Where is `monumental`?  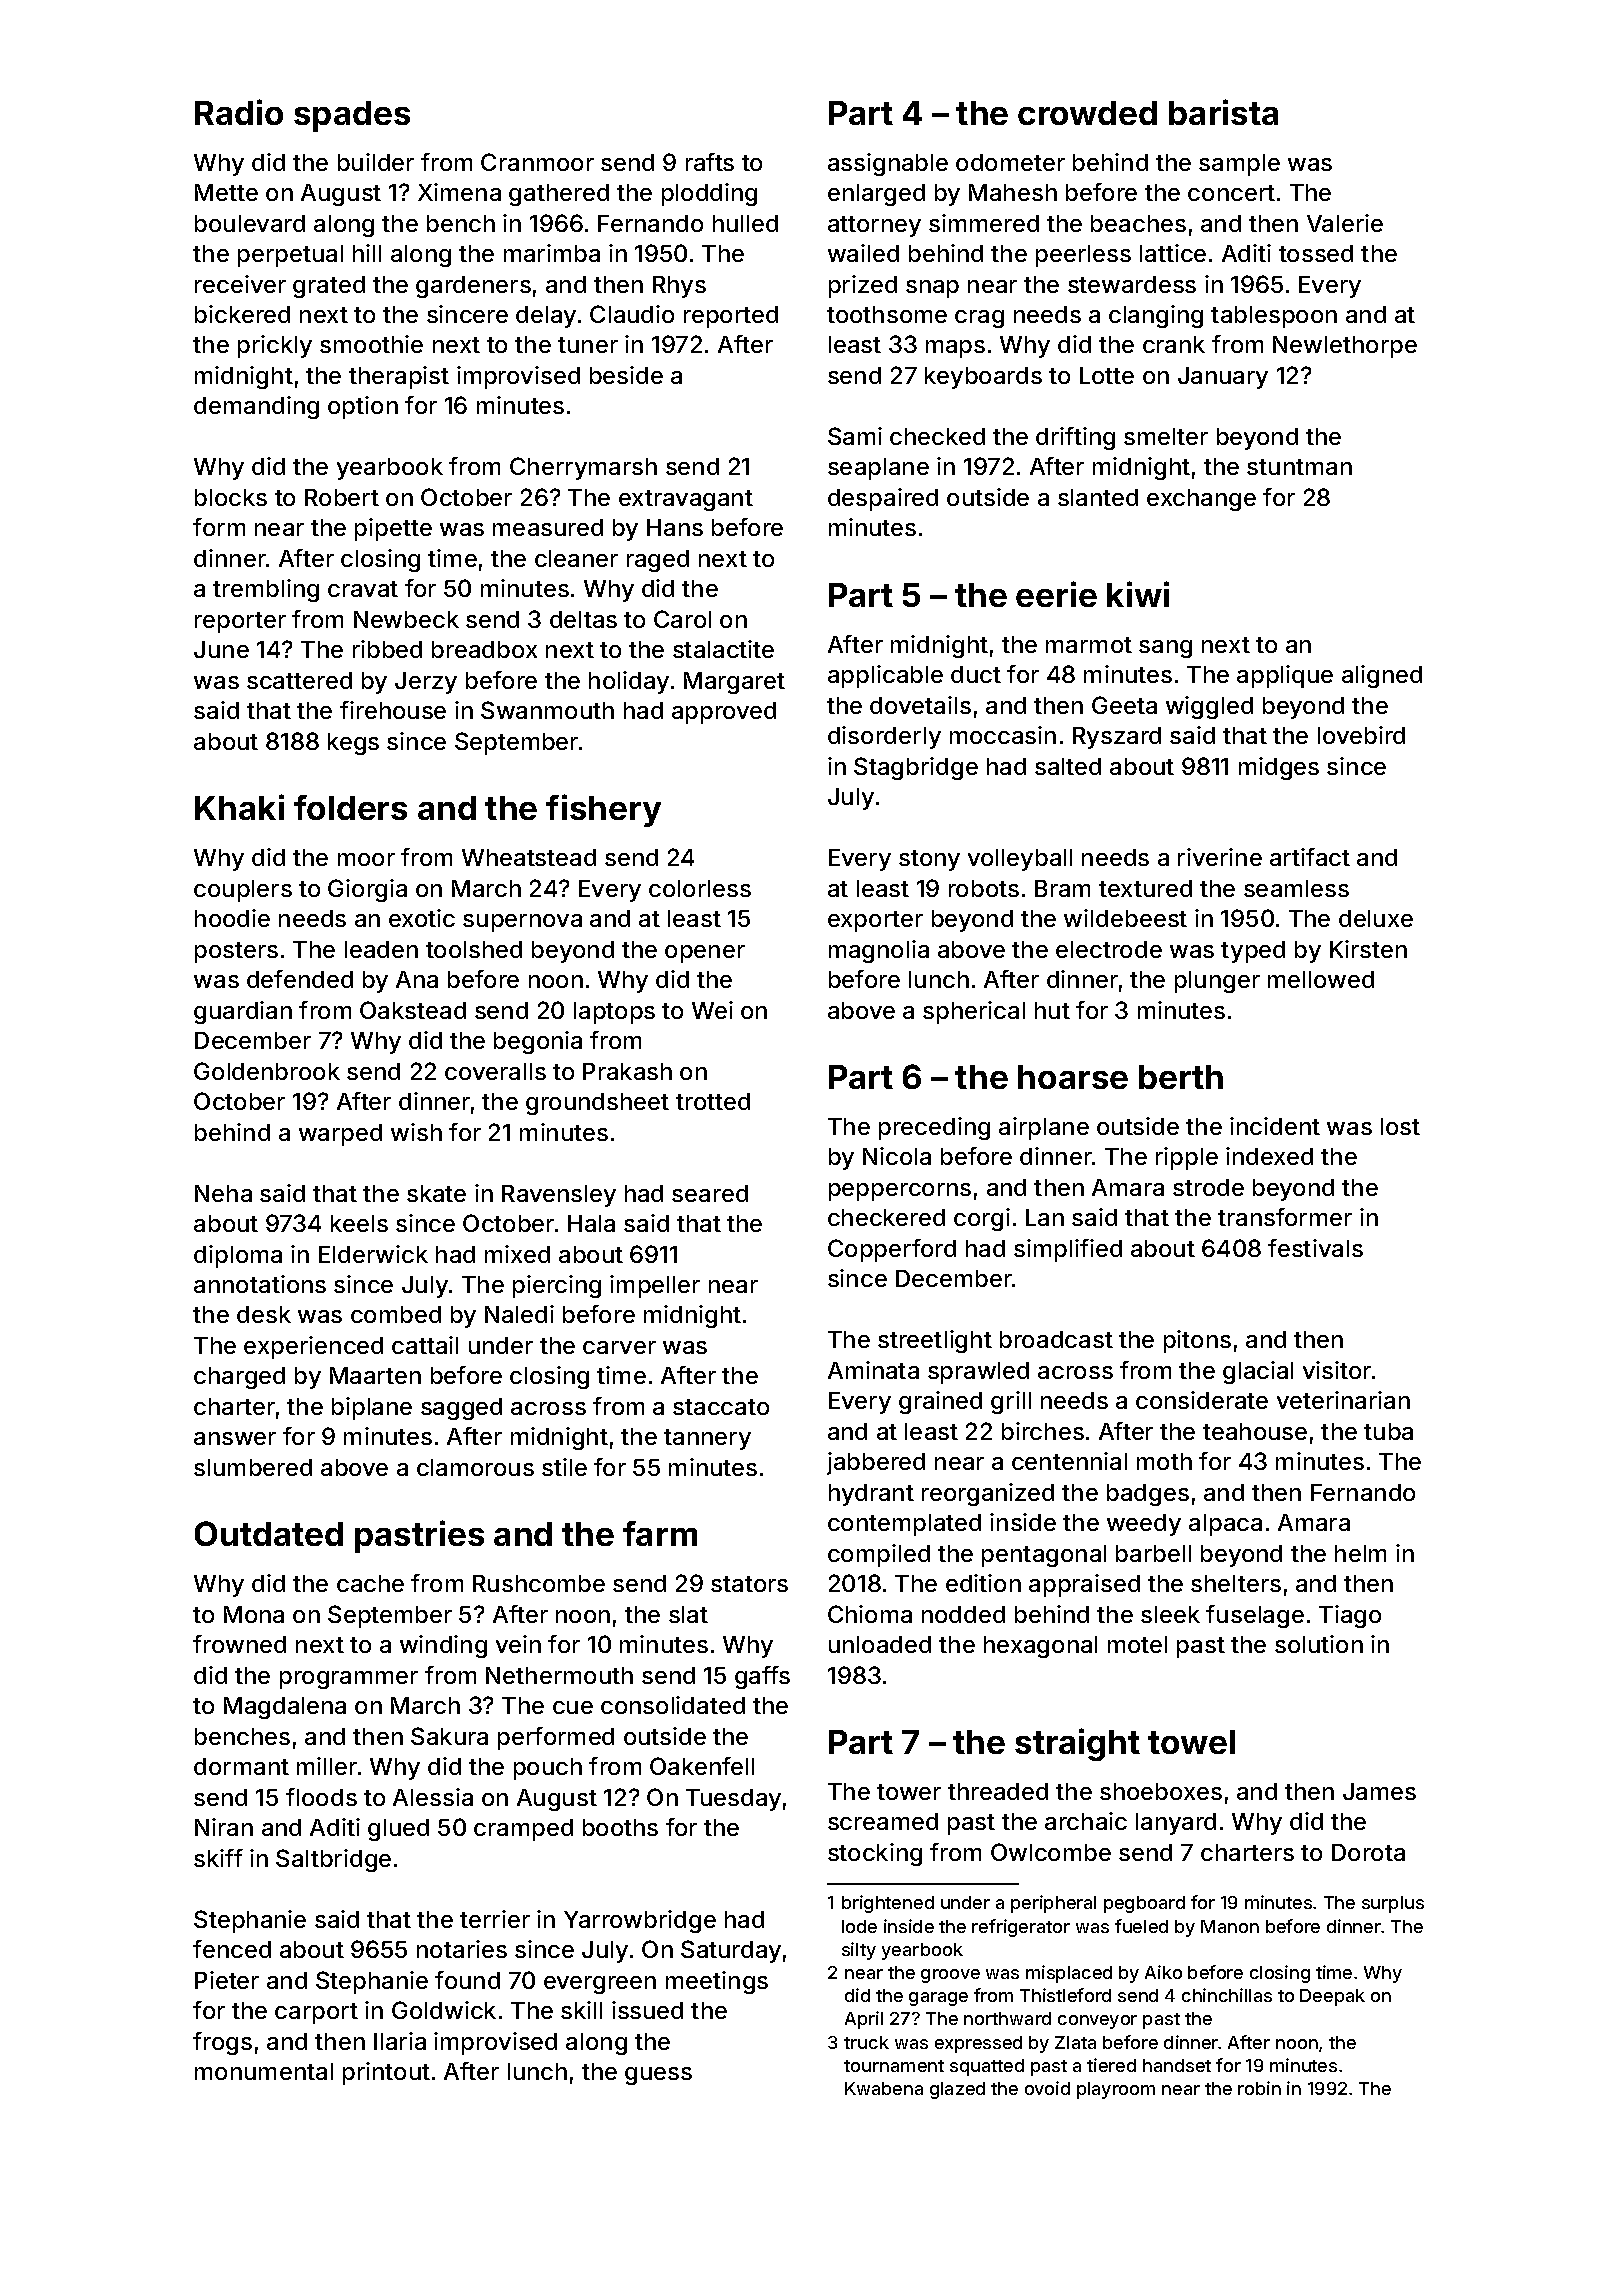 monumental is located at coordinates (264, 2071).
